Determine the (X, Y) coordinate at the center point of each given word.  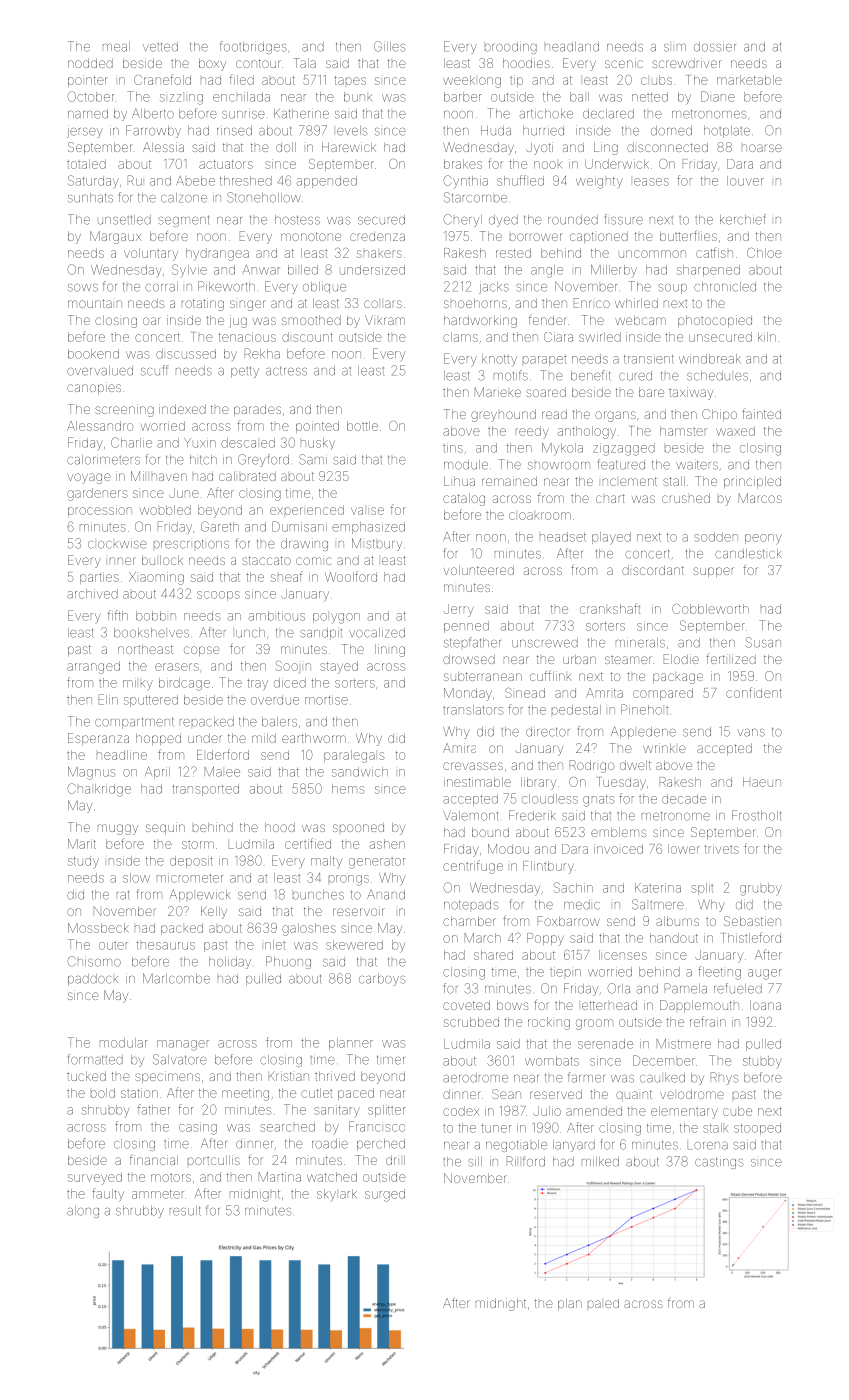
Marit (82, 844)
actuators (226, 164)
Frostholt (757, 815)
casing (198, 1129)
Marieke (498, 392)
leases (651, 182)
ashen (387, 844)
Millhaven (159, 476)
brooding (511, 48)
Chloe (764, 253)
